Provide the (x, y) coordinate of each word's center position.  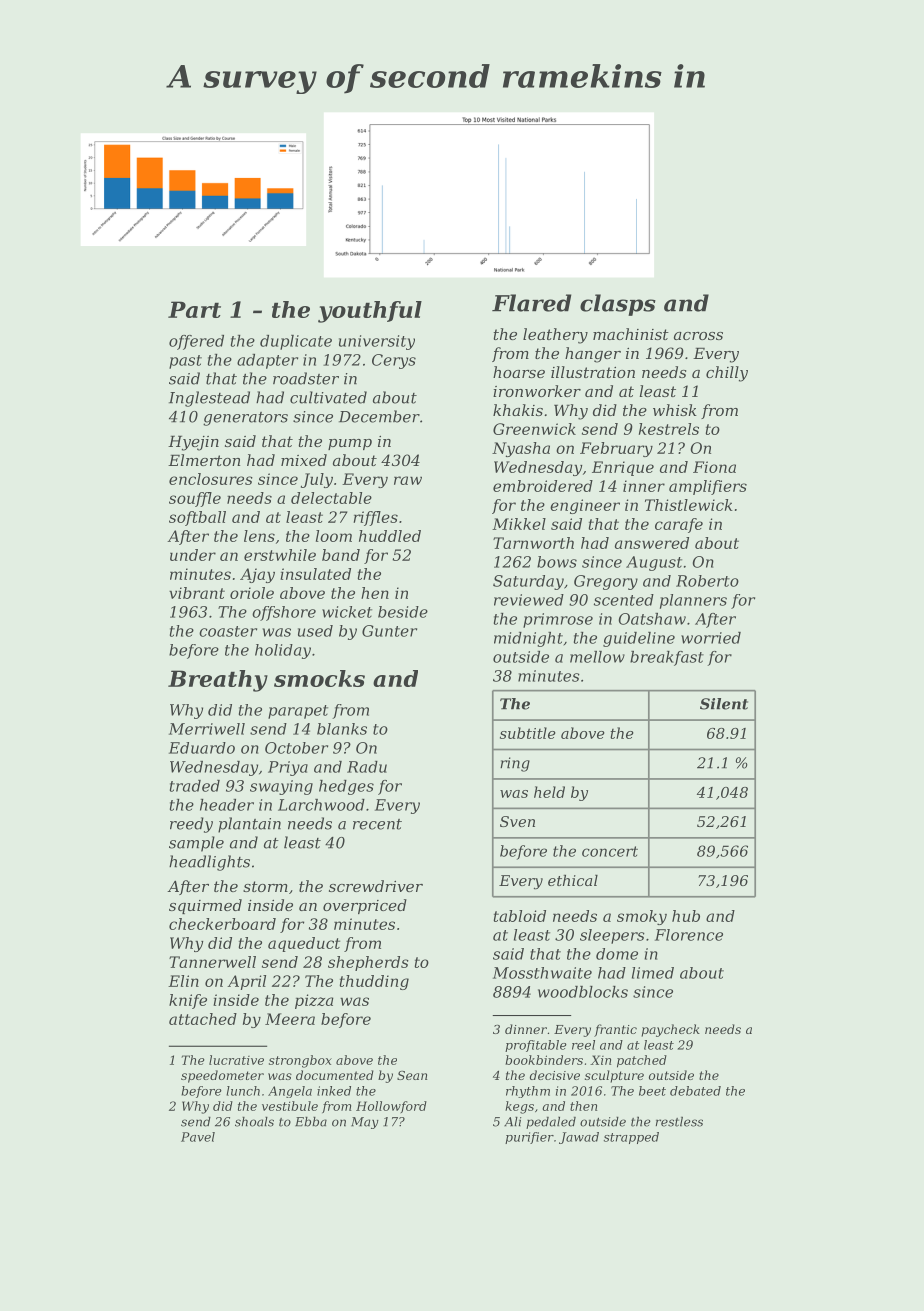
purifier (529, 1138)
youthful (370, 312)
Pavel (198, 1137)
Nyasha (521, 449)
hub (686, 916)
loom (334, 536)
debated (695, 1091)
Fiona (714, 467)
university (377, 342)
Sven (517, 821)
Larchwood (321, 805)
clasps (618, 305)
